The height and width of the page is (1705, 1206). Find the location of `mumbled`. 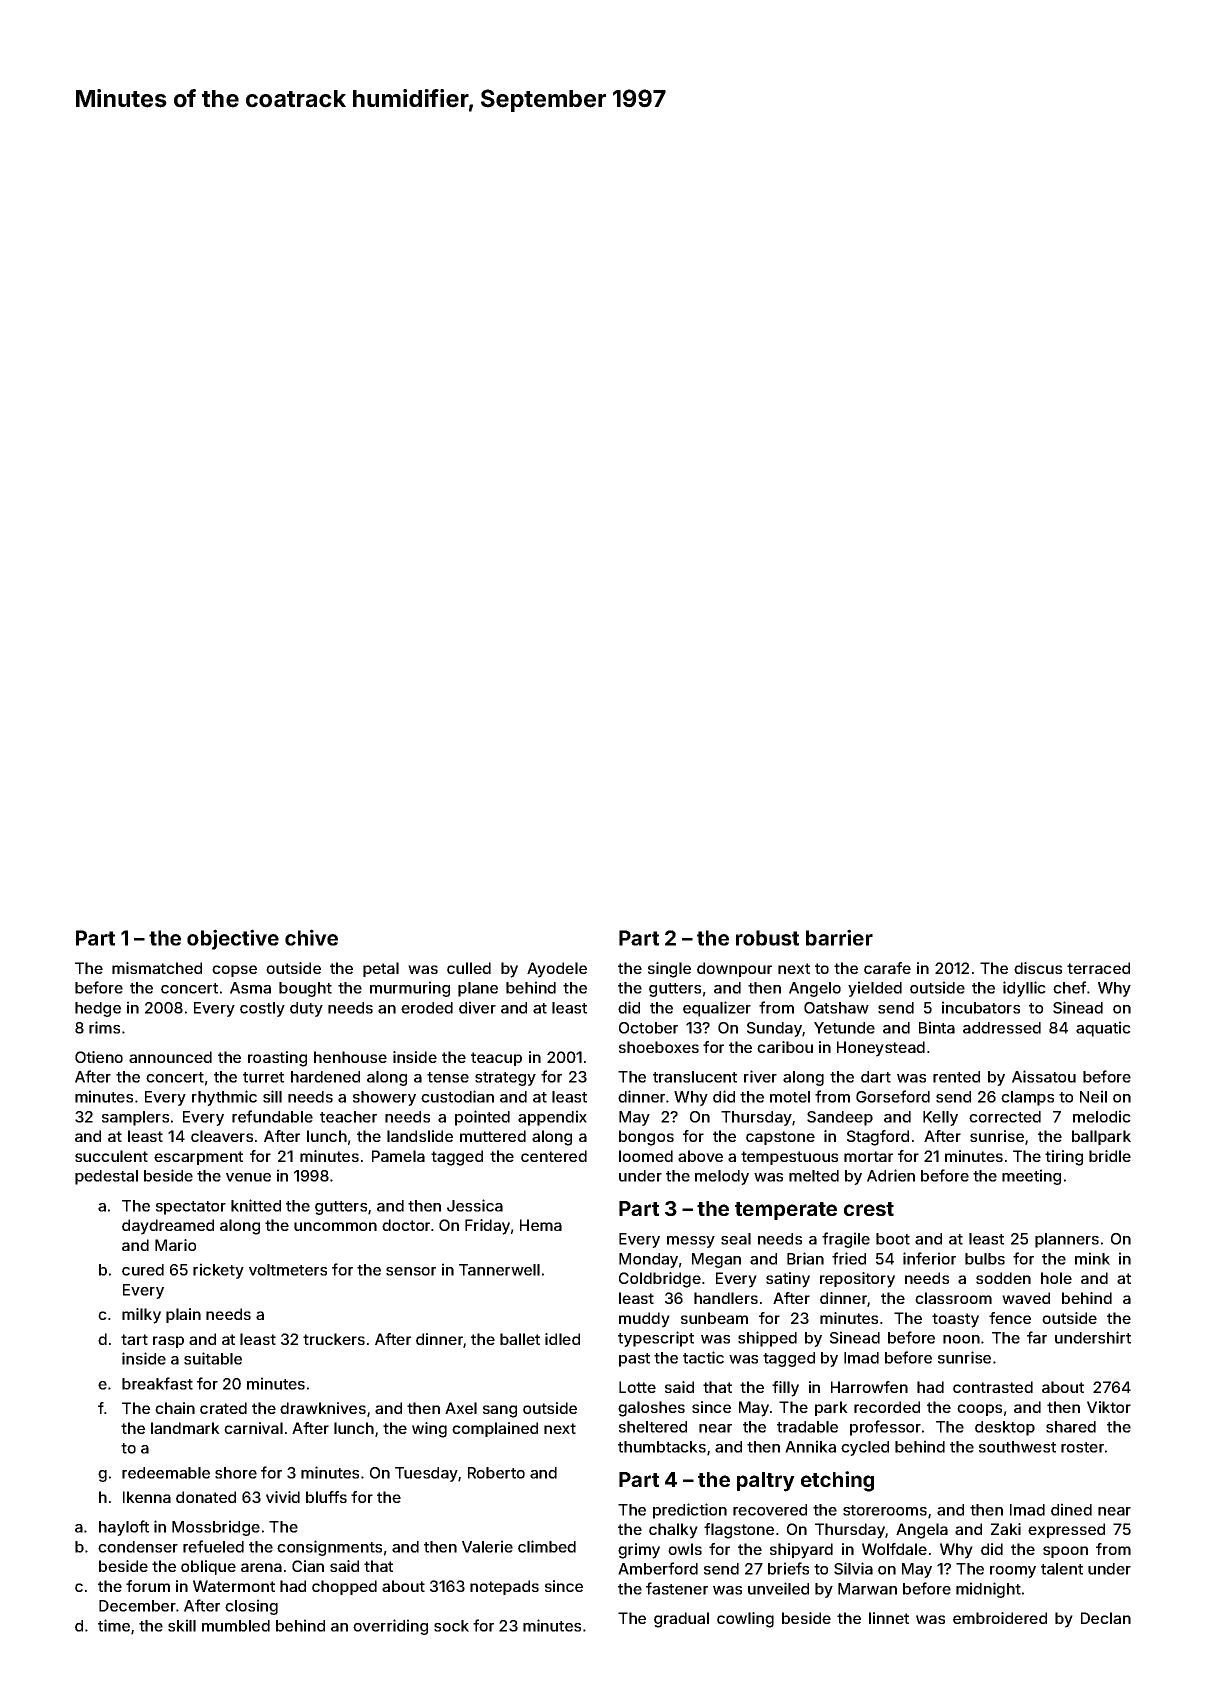

mumbled is located at coordinates (236, 1626).
